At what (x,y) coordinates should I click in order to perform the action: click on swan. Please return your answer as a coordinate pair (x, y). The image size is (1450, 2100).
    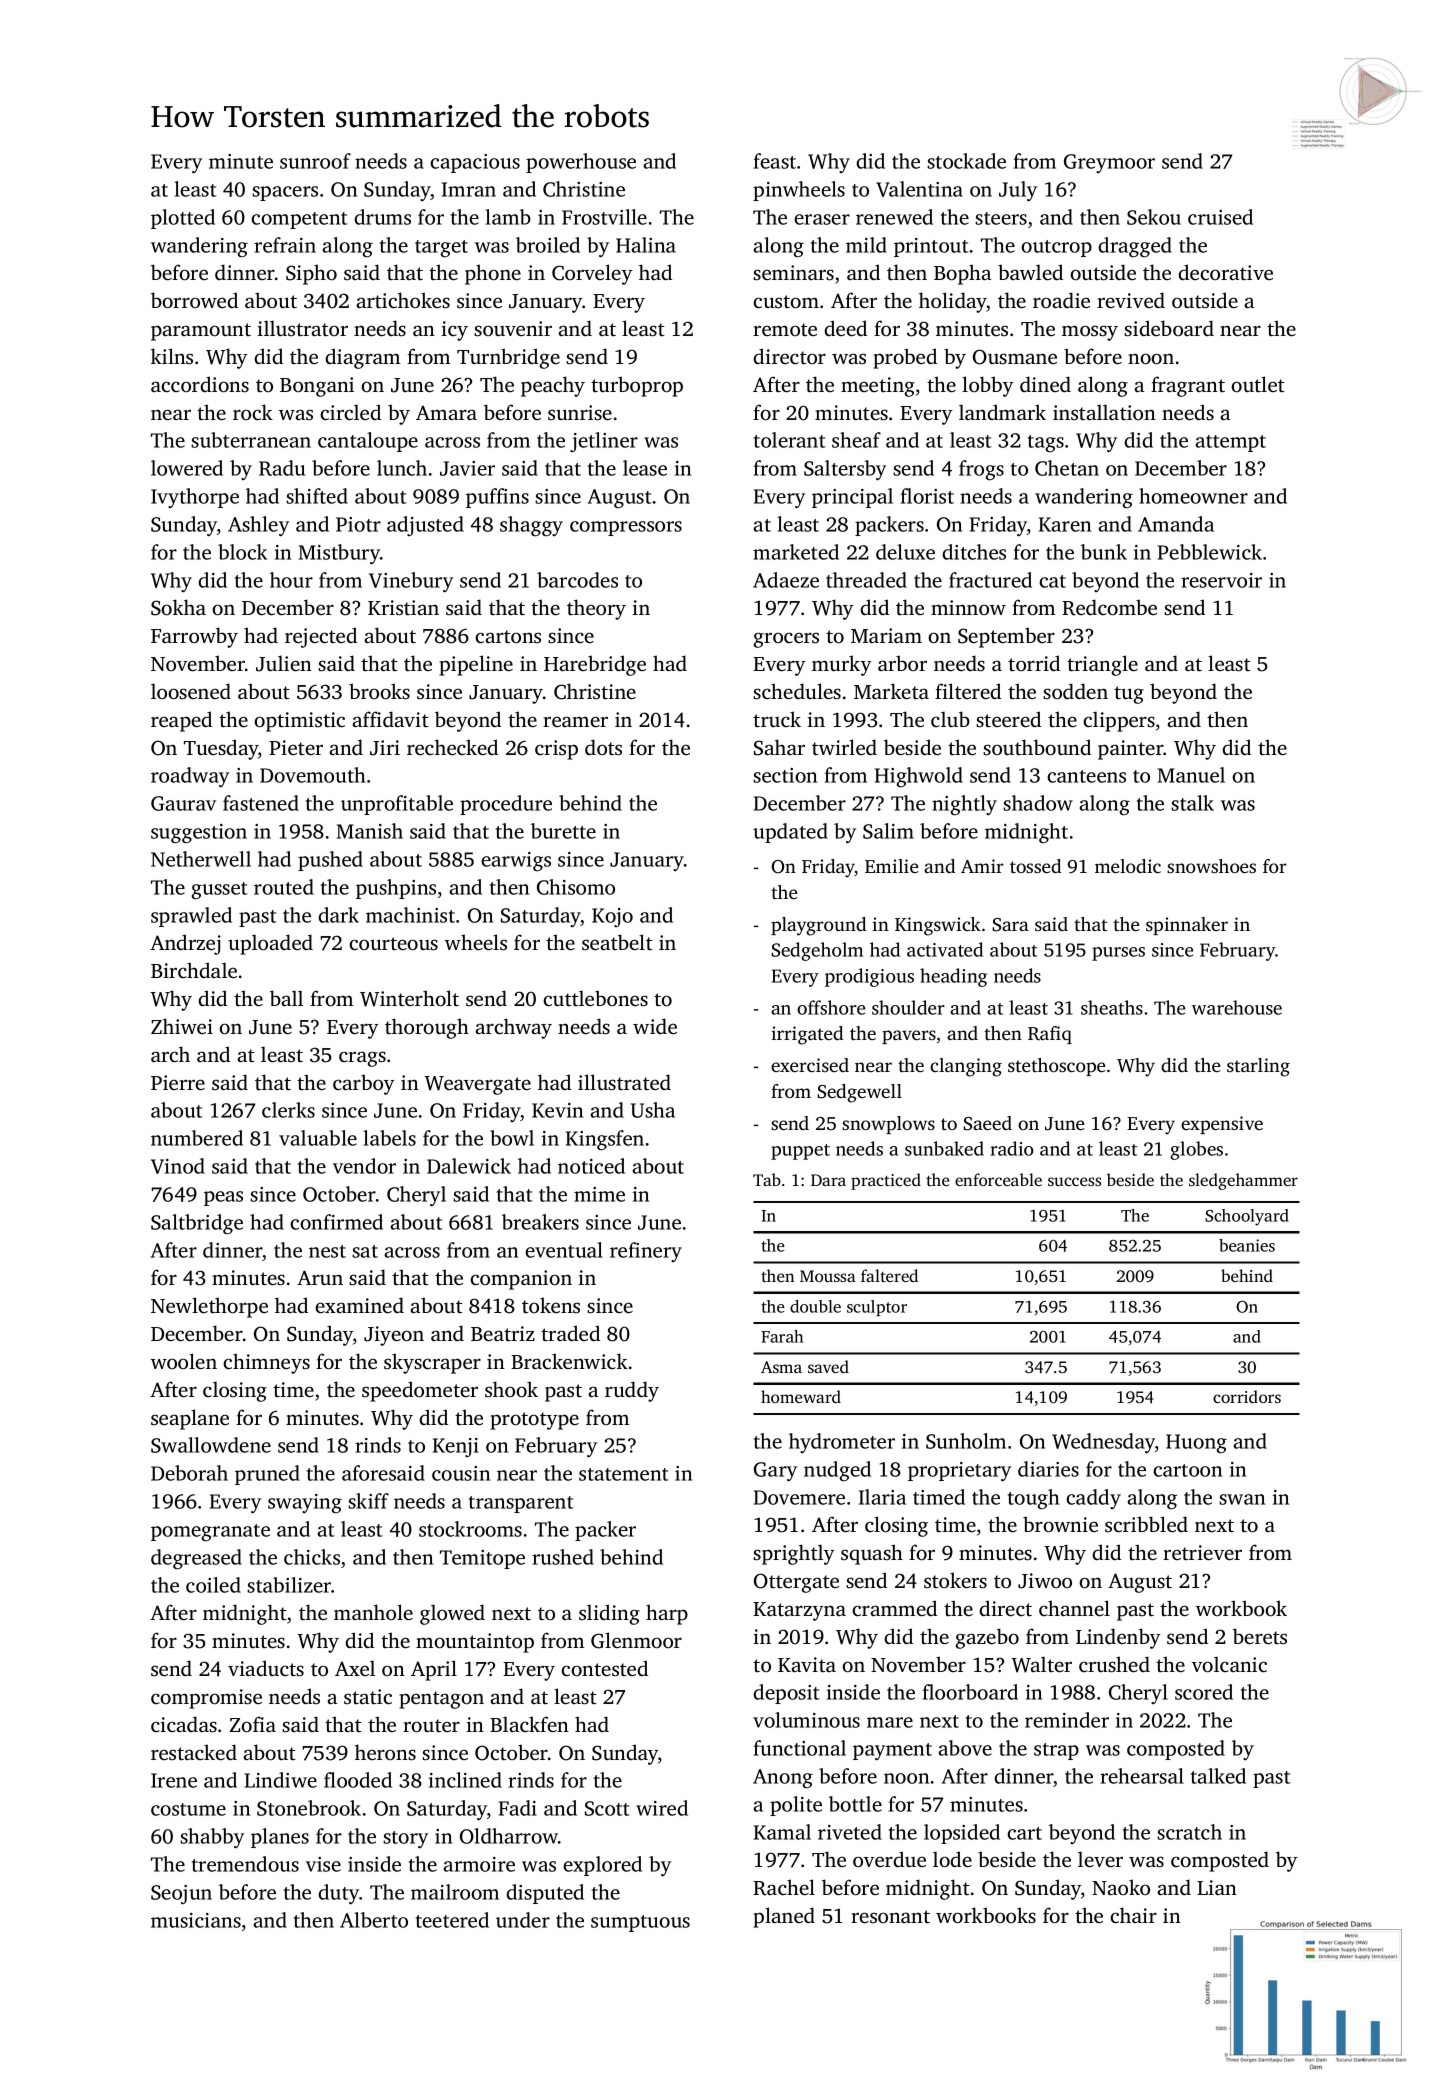
    Looking at the image, I should click on (1242, 1499).
